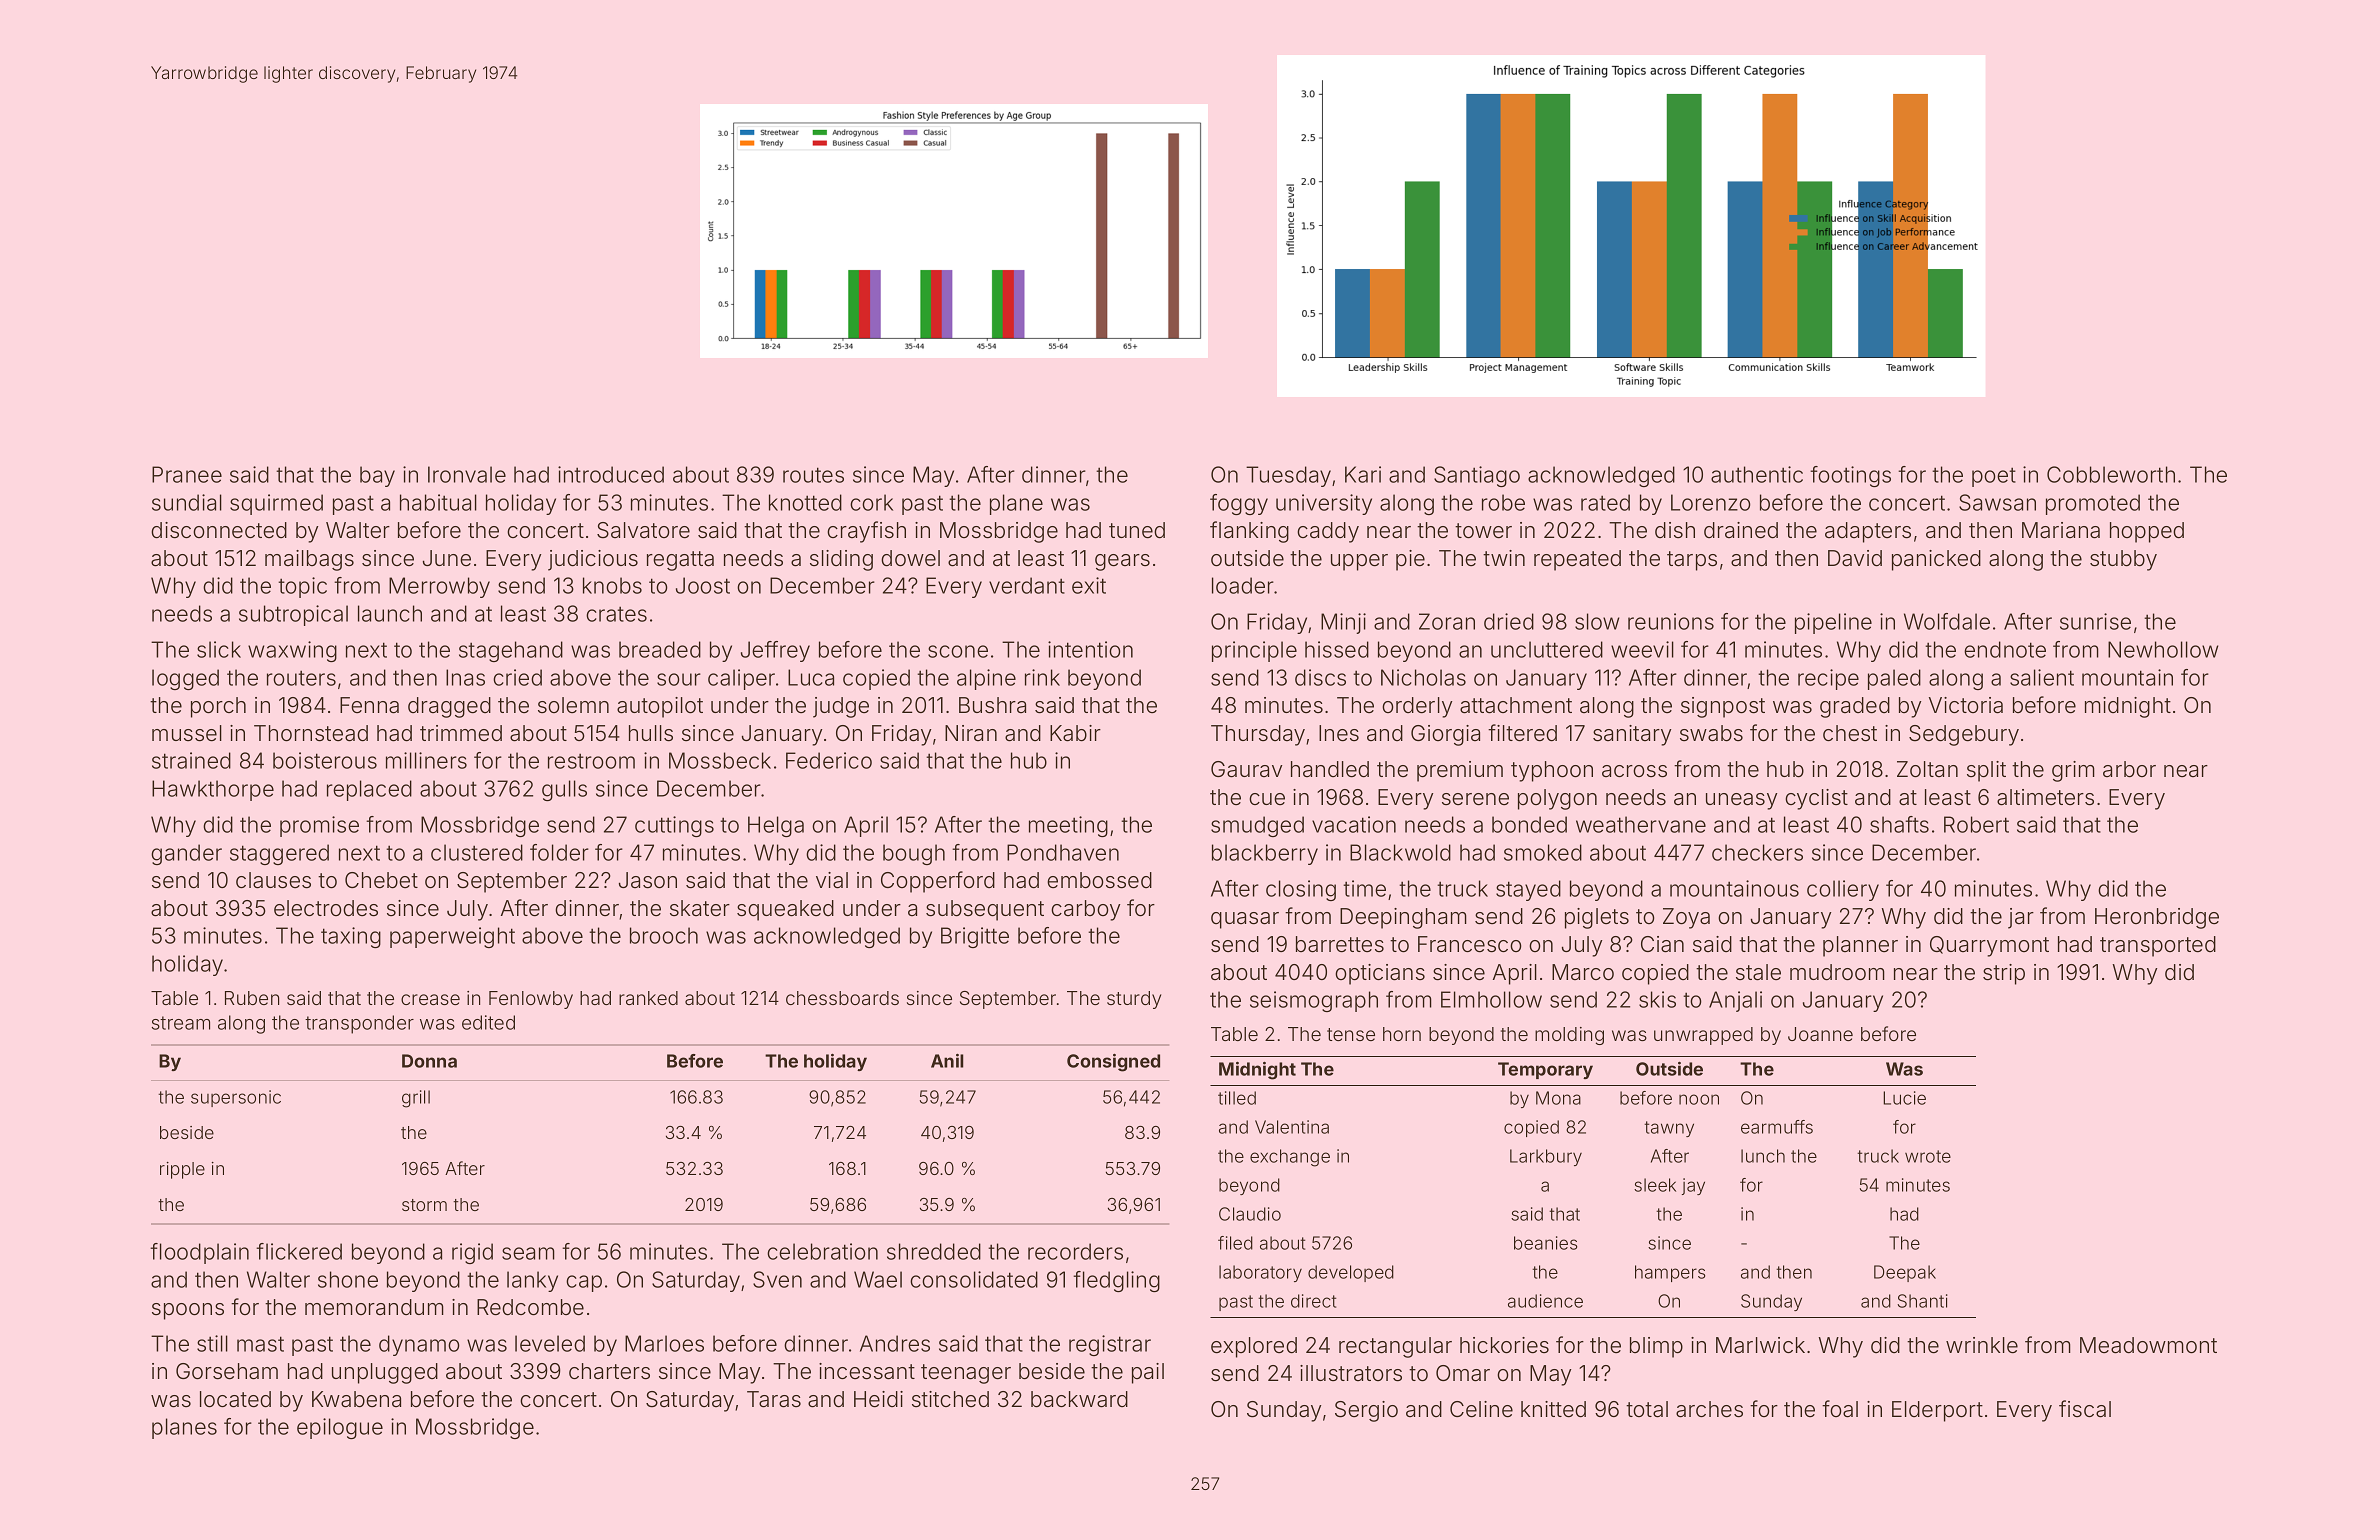  What do you see at coordinates (2111, 474) in the document?
I see `Cobbleworth` at bounding box center [2111, 474].
